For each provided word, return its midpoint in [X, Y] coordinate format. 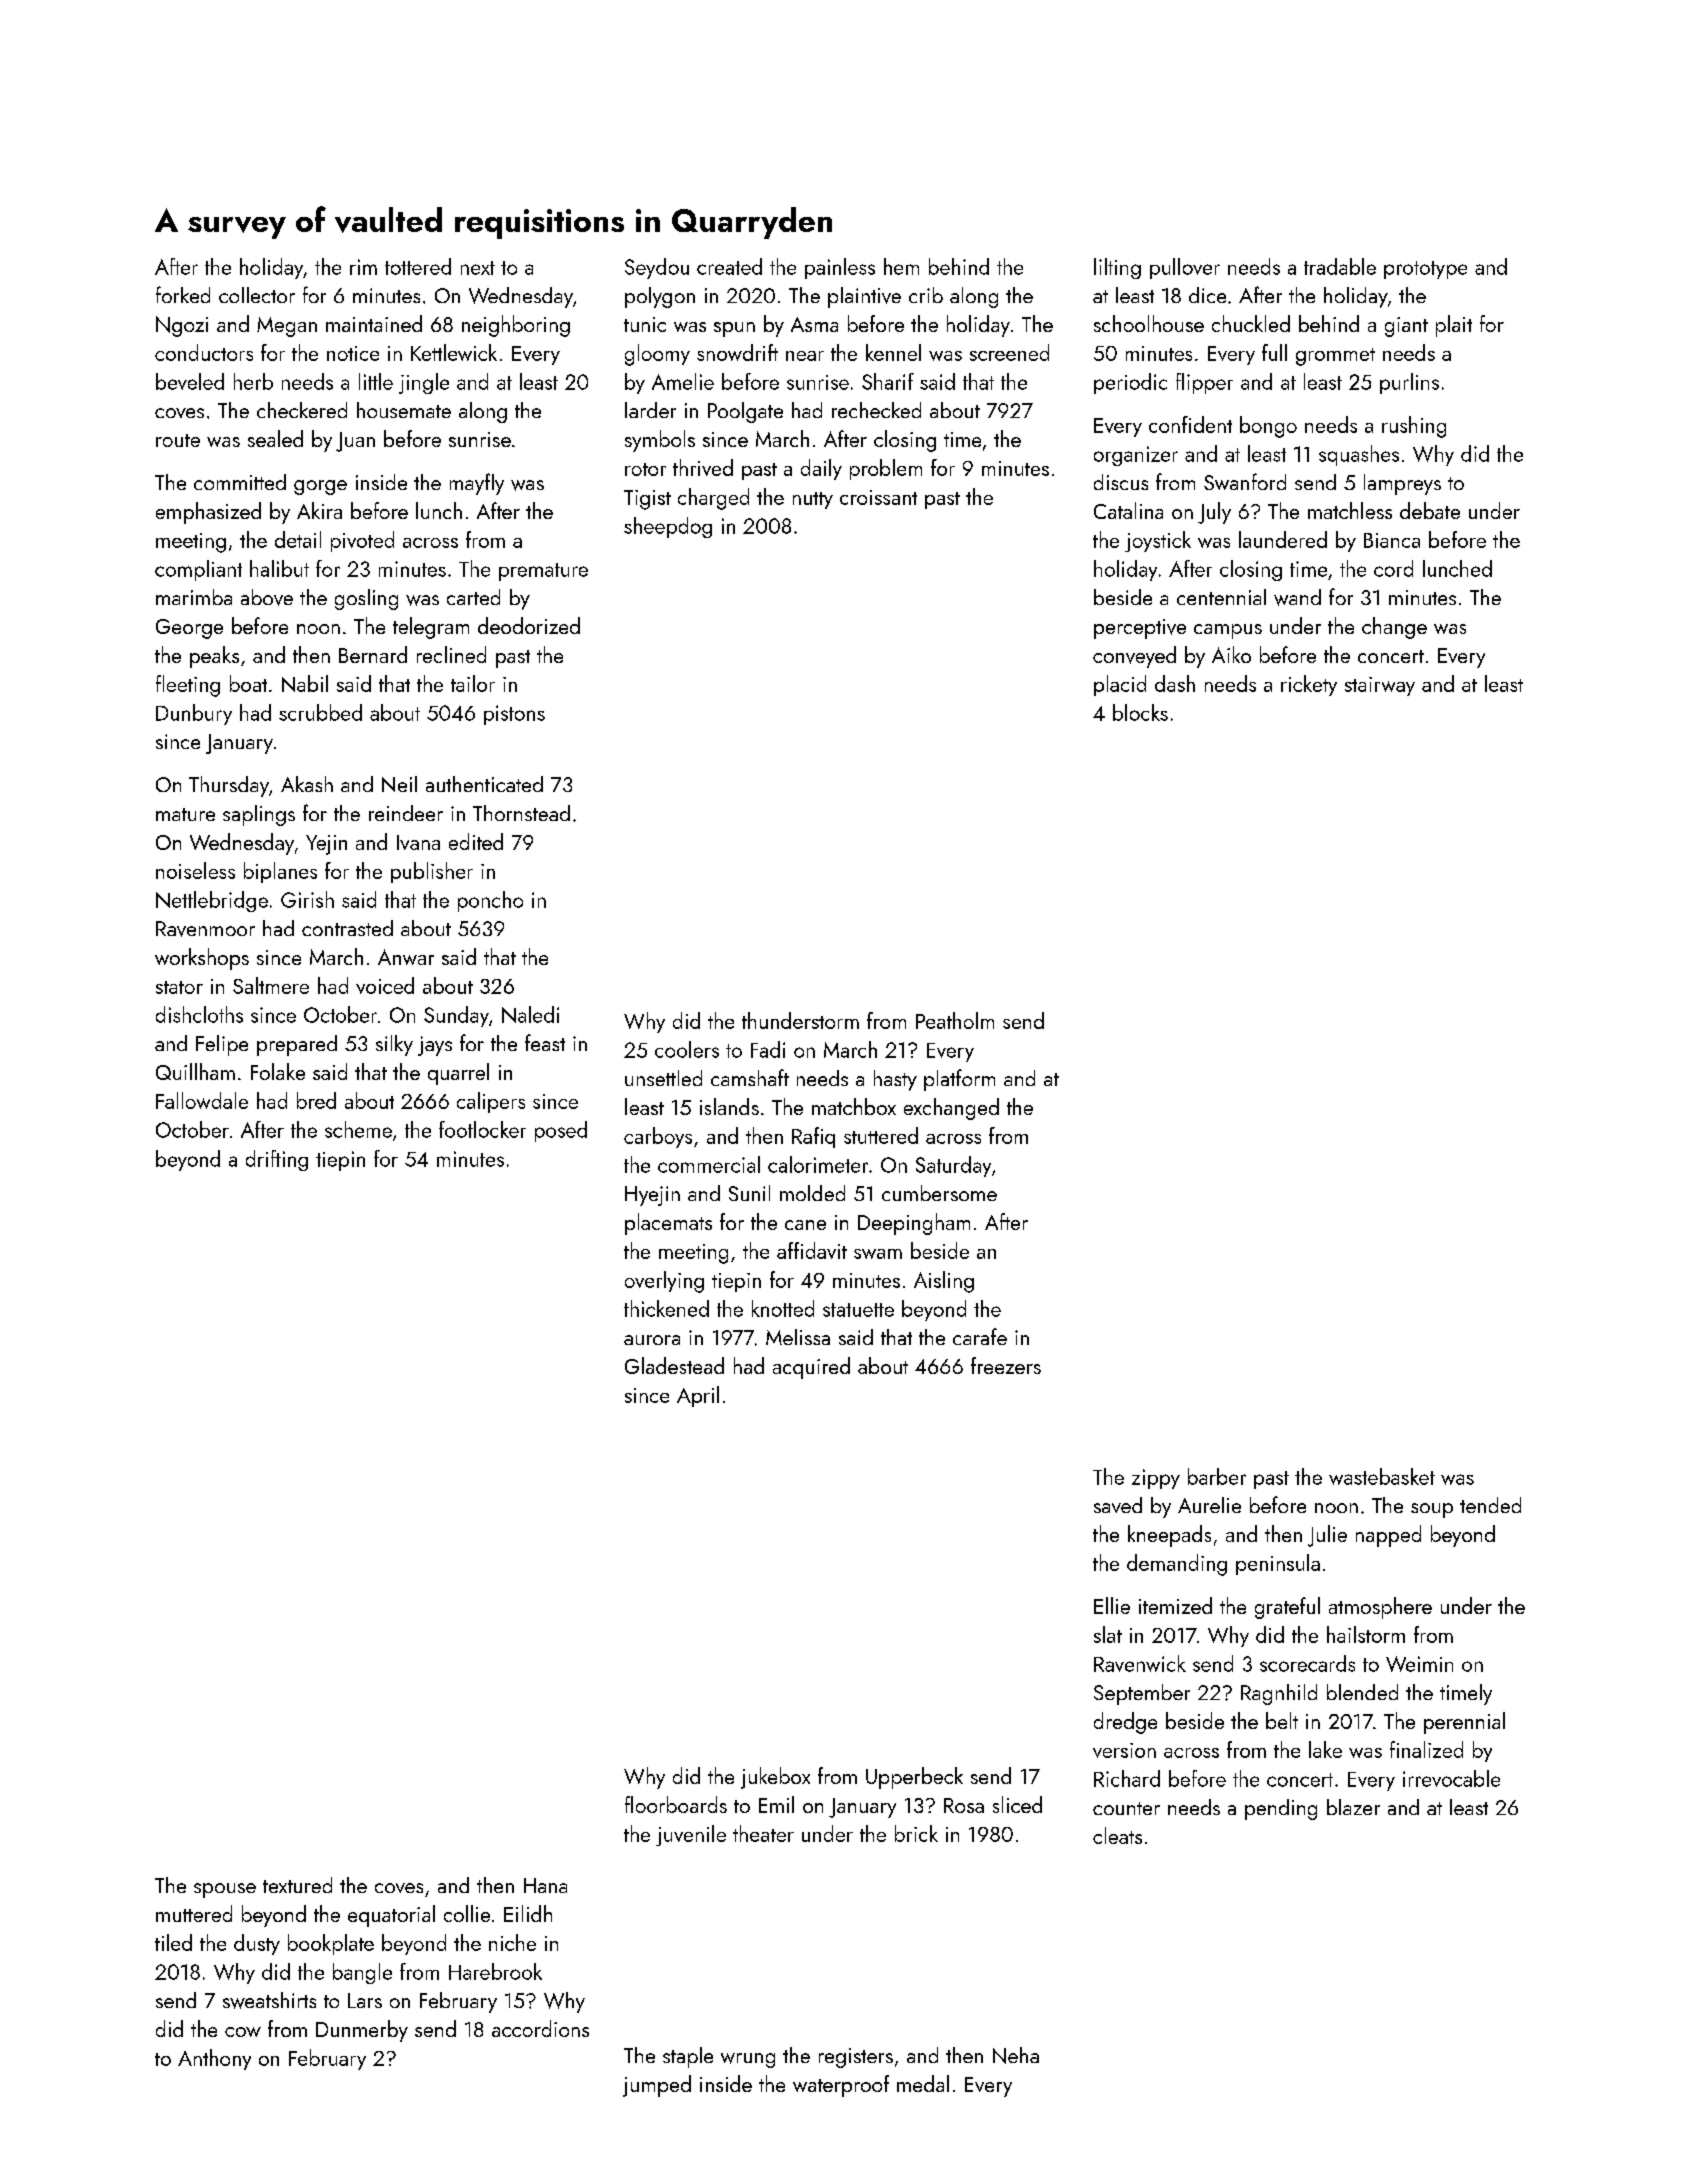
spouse [225, 1890]
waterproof [841, 2086]
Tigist [647, 500]
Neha [1016, 2055]
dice [1207, 295]
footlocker [482, 1129]
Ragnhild [1279, 1694]
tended [1490, 1505]
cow [243, 2032]
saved [1118, 1505]
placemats [668, 1224]
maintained [374, 323]
